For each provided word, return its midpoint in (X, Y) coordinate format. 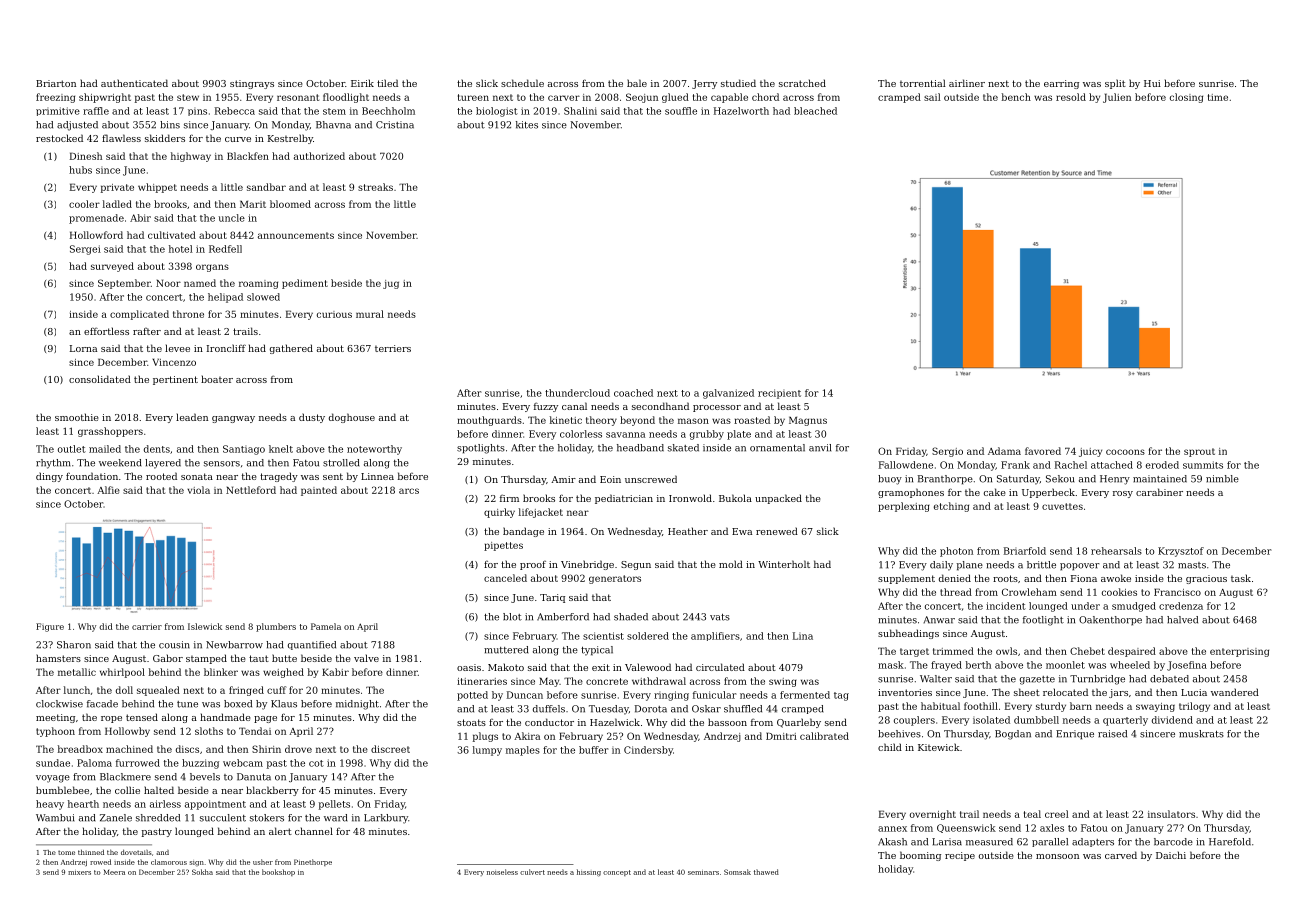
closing (1186, 98)
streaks (375, 187)
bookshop (278, 872)
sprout (1199, 452)
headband (640, 448)
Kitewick (939, 747)
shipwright (105, 98)
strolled (341, 463)
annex (892, 829)
